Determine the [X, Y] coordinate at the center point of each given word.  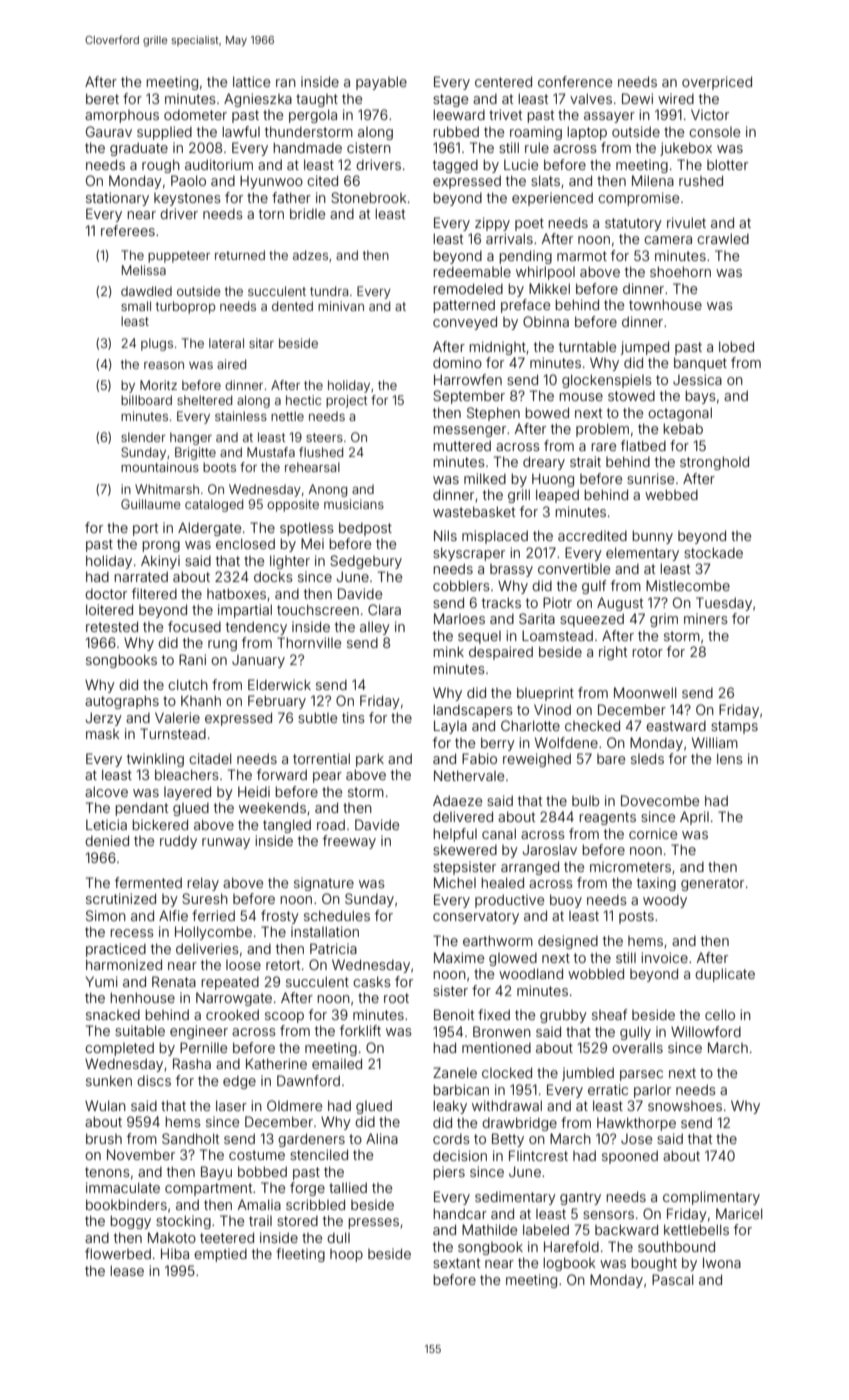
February [277, 702]
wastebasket [474, 511]
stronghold [714, 463]
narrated [141, 576]
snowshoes [685, 1106]
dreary [544, 463]
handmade [308, 147]
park [370, 760]
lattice [251, 81]
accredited [592, 535]
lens [730, 758]
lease [127, 1270]
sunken [109, 1080]
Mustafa [271, 452]
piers [449, 1173]
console [714, 132]
